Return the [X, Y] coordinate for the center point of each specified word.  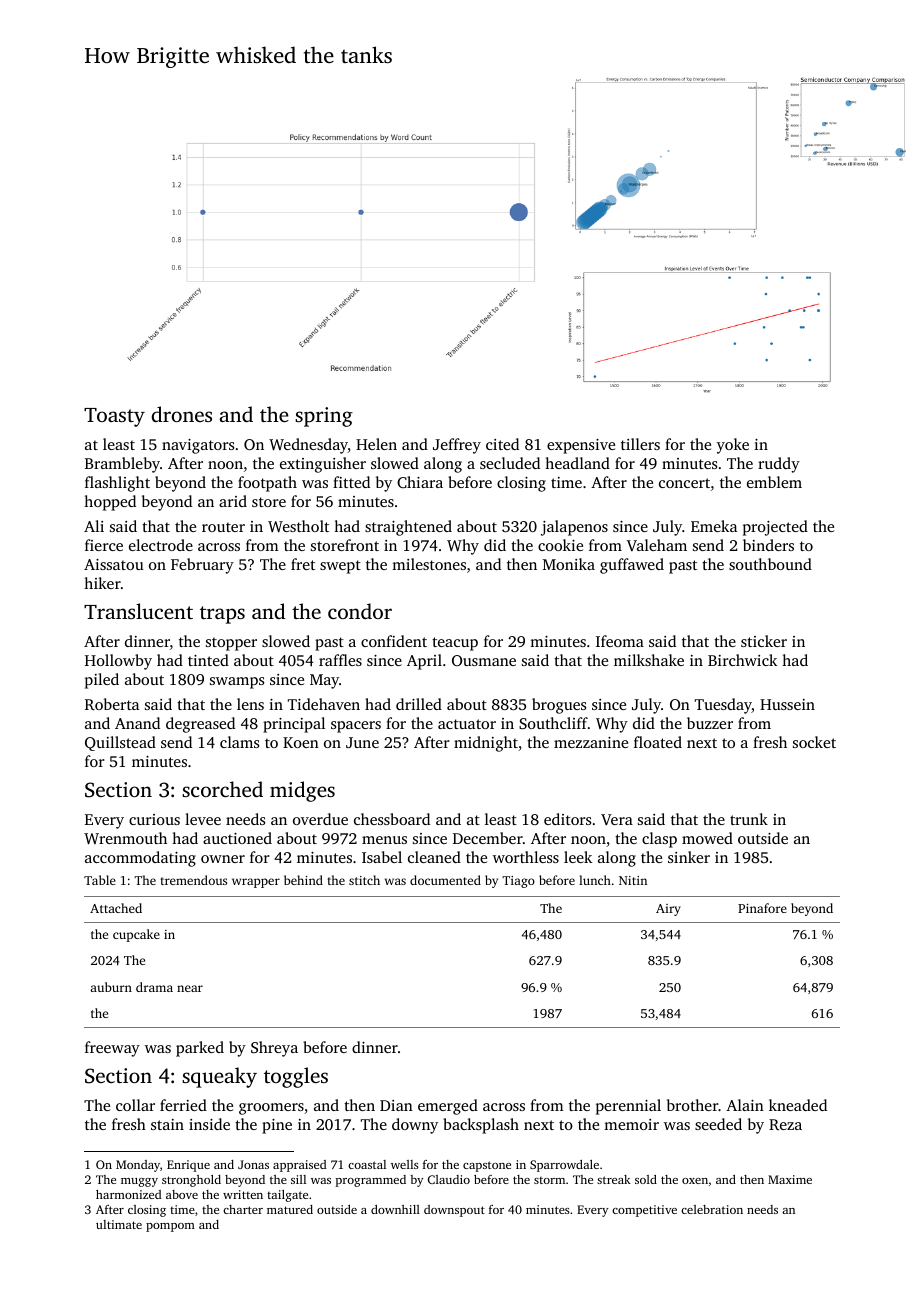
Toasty [114, 417]
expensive [581, 446]
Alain [745, 1105]
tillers [640, 444]
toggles [296, 1077]
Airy [668, 910]
